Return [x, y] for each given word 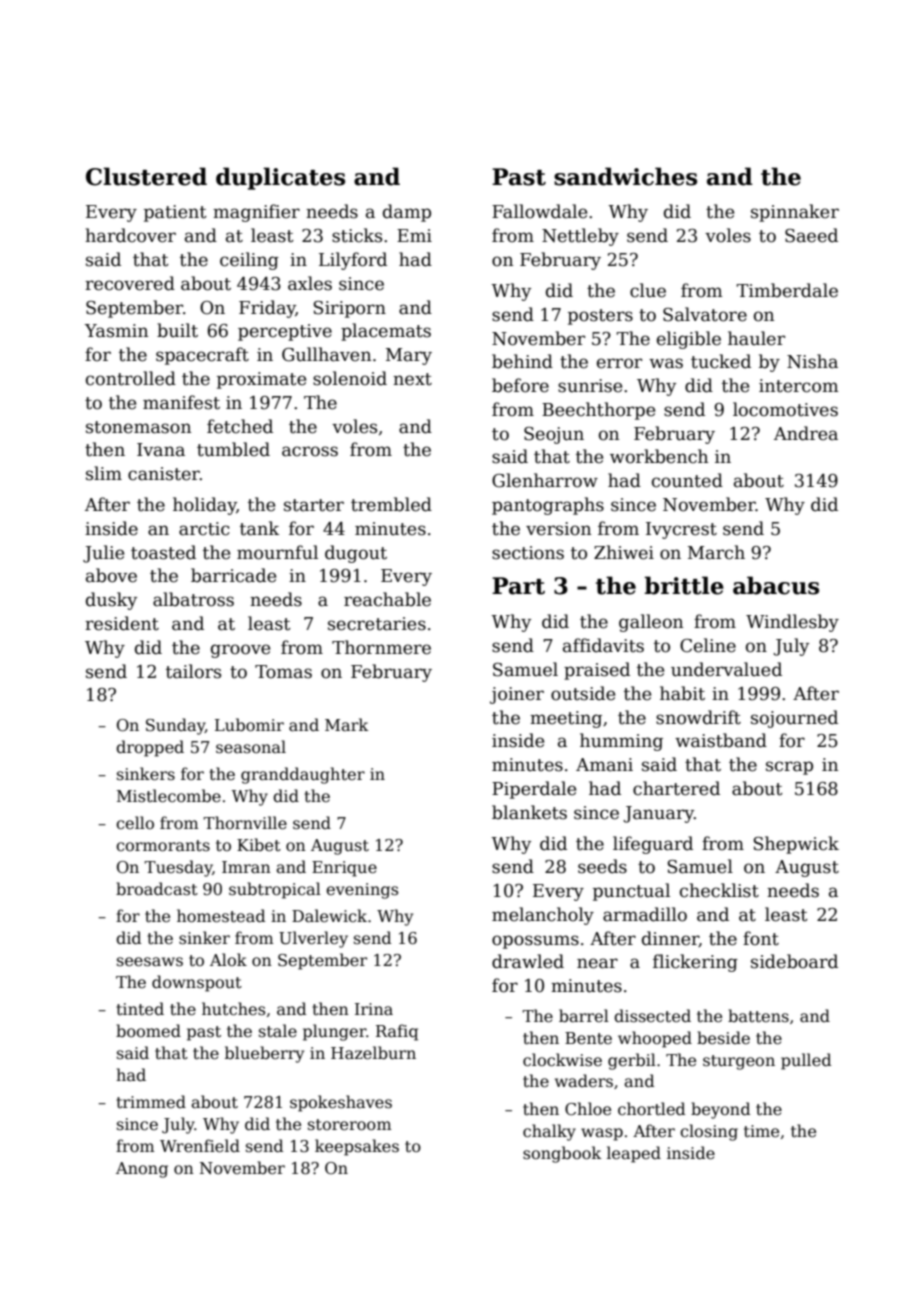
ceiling [249, 261]
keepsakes [357, 1147]
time [761, 1131]
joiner [517, 695]
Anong [142, 1170]
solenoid [350, 378]
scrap [789, 768]
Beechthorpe [598, 411]
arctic [204, 529]
